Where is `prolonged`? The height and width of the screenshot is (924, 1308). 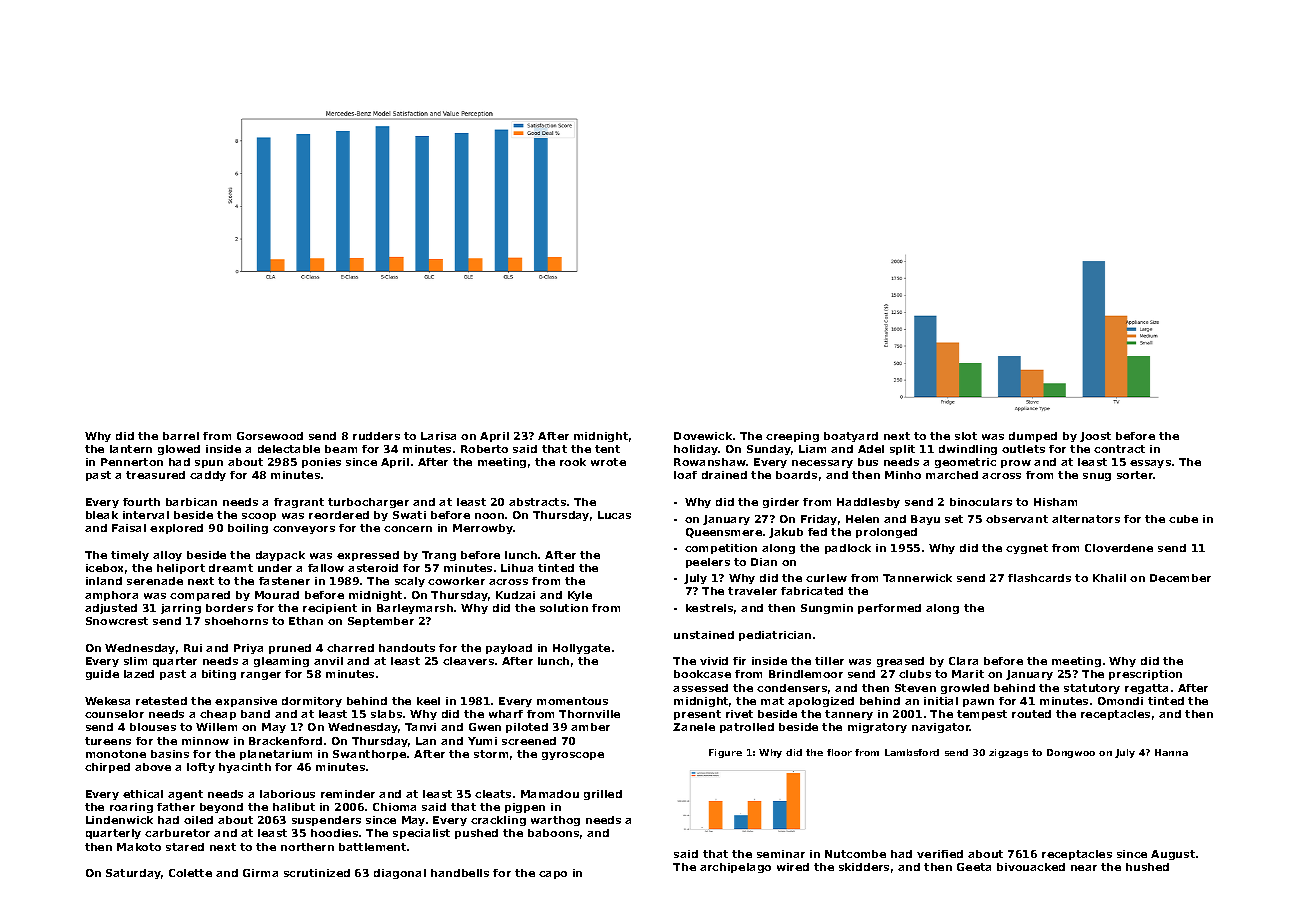
prolonged is located at coordinates (886, 533).
